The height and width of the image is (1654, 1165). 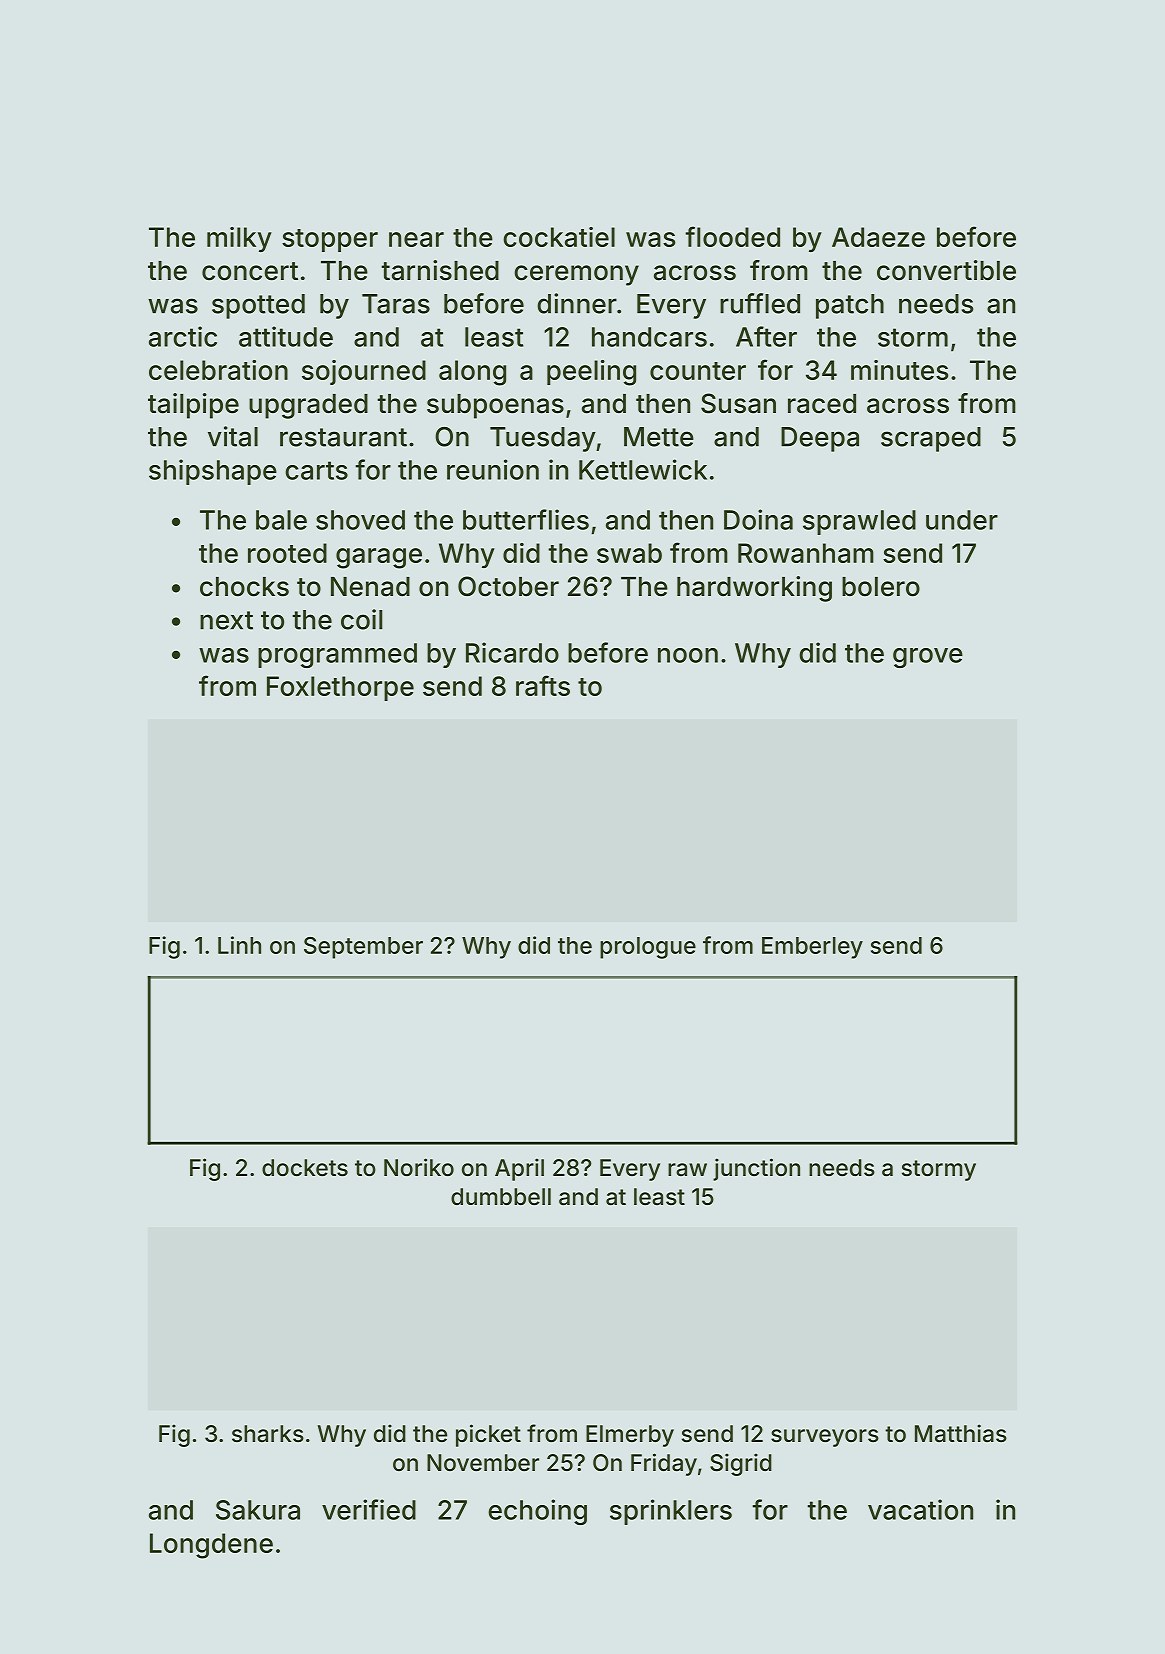 I want to click on noon, so click(x=688, y=655).
